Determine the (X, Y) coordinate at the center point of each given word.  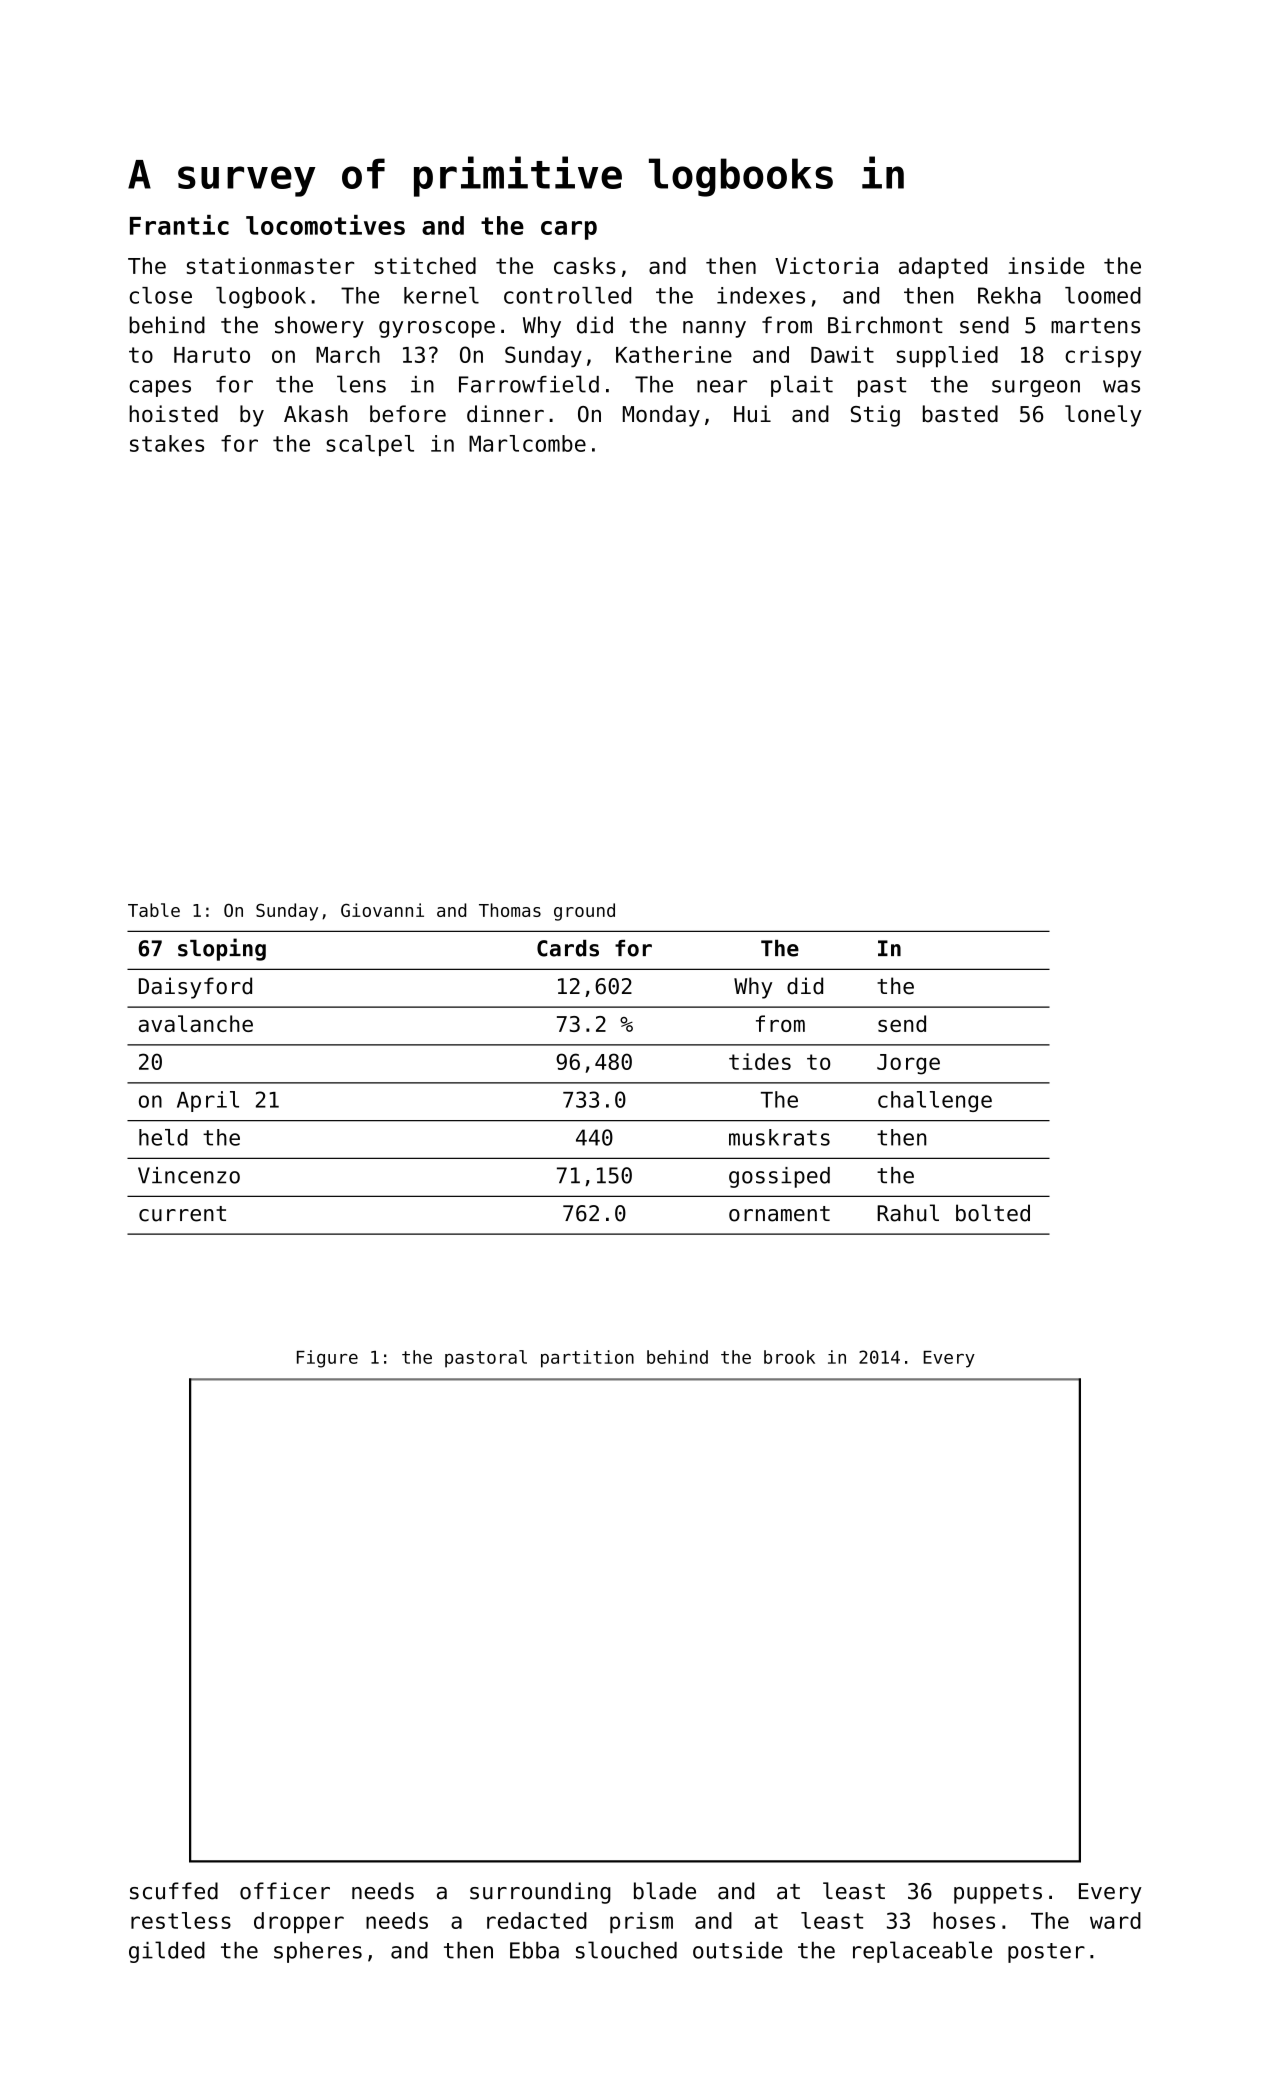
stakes (167, 443)
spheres (318, 1952)
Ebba (534, 1950)
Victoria (826, 265)
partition (587, 1359)
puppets (998, 1894)
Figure (327, 1359)
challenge (935, 1101)
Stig (875, 416)
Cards (568, 948)
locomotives (325, 225)
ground (584, 912)
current (182, 1214)
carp (569, 230)
